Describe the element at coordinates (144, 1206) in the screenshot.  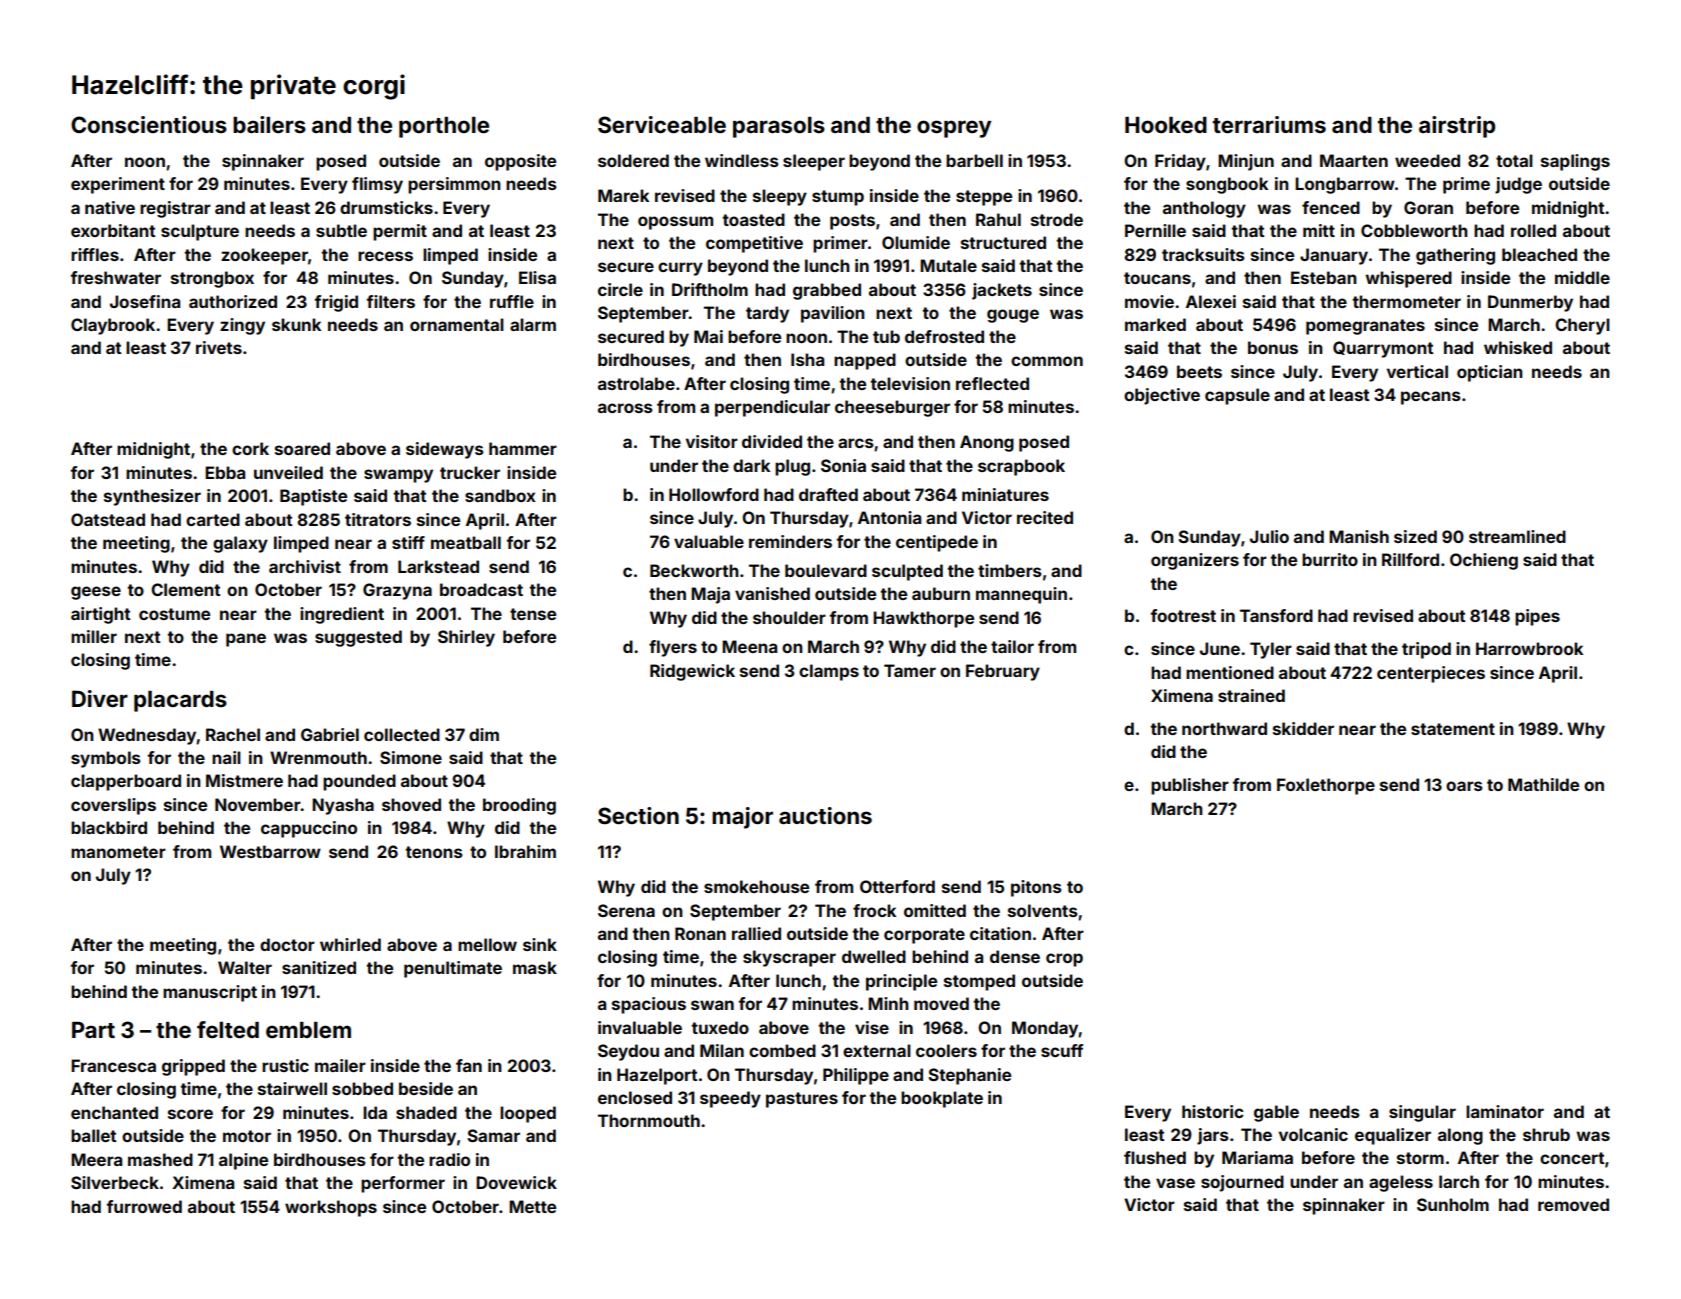
I see `furrowed` at that location.
